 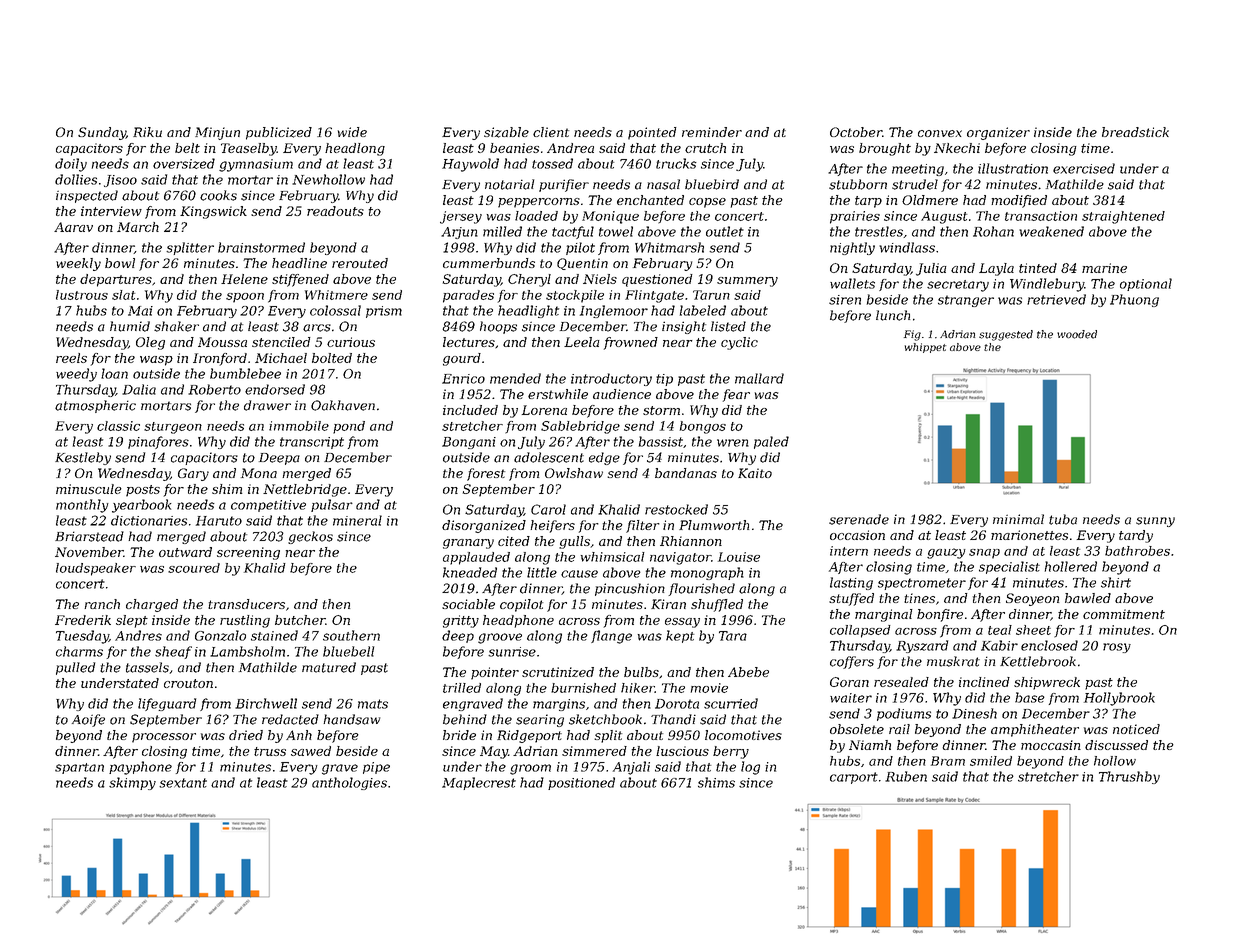 I want to click on wooded, so click(x=1077, y=334).
